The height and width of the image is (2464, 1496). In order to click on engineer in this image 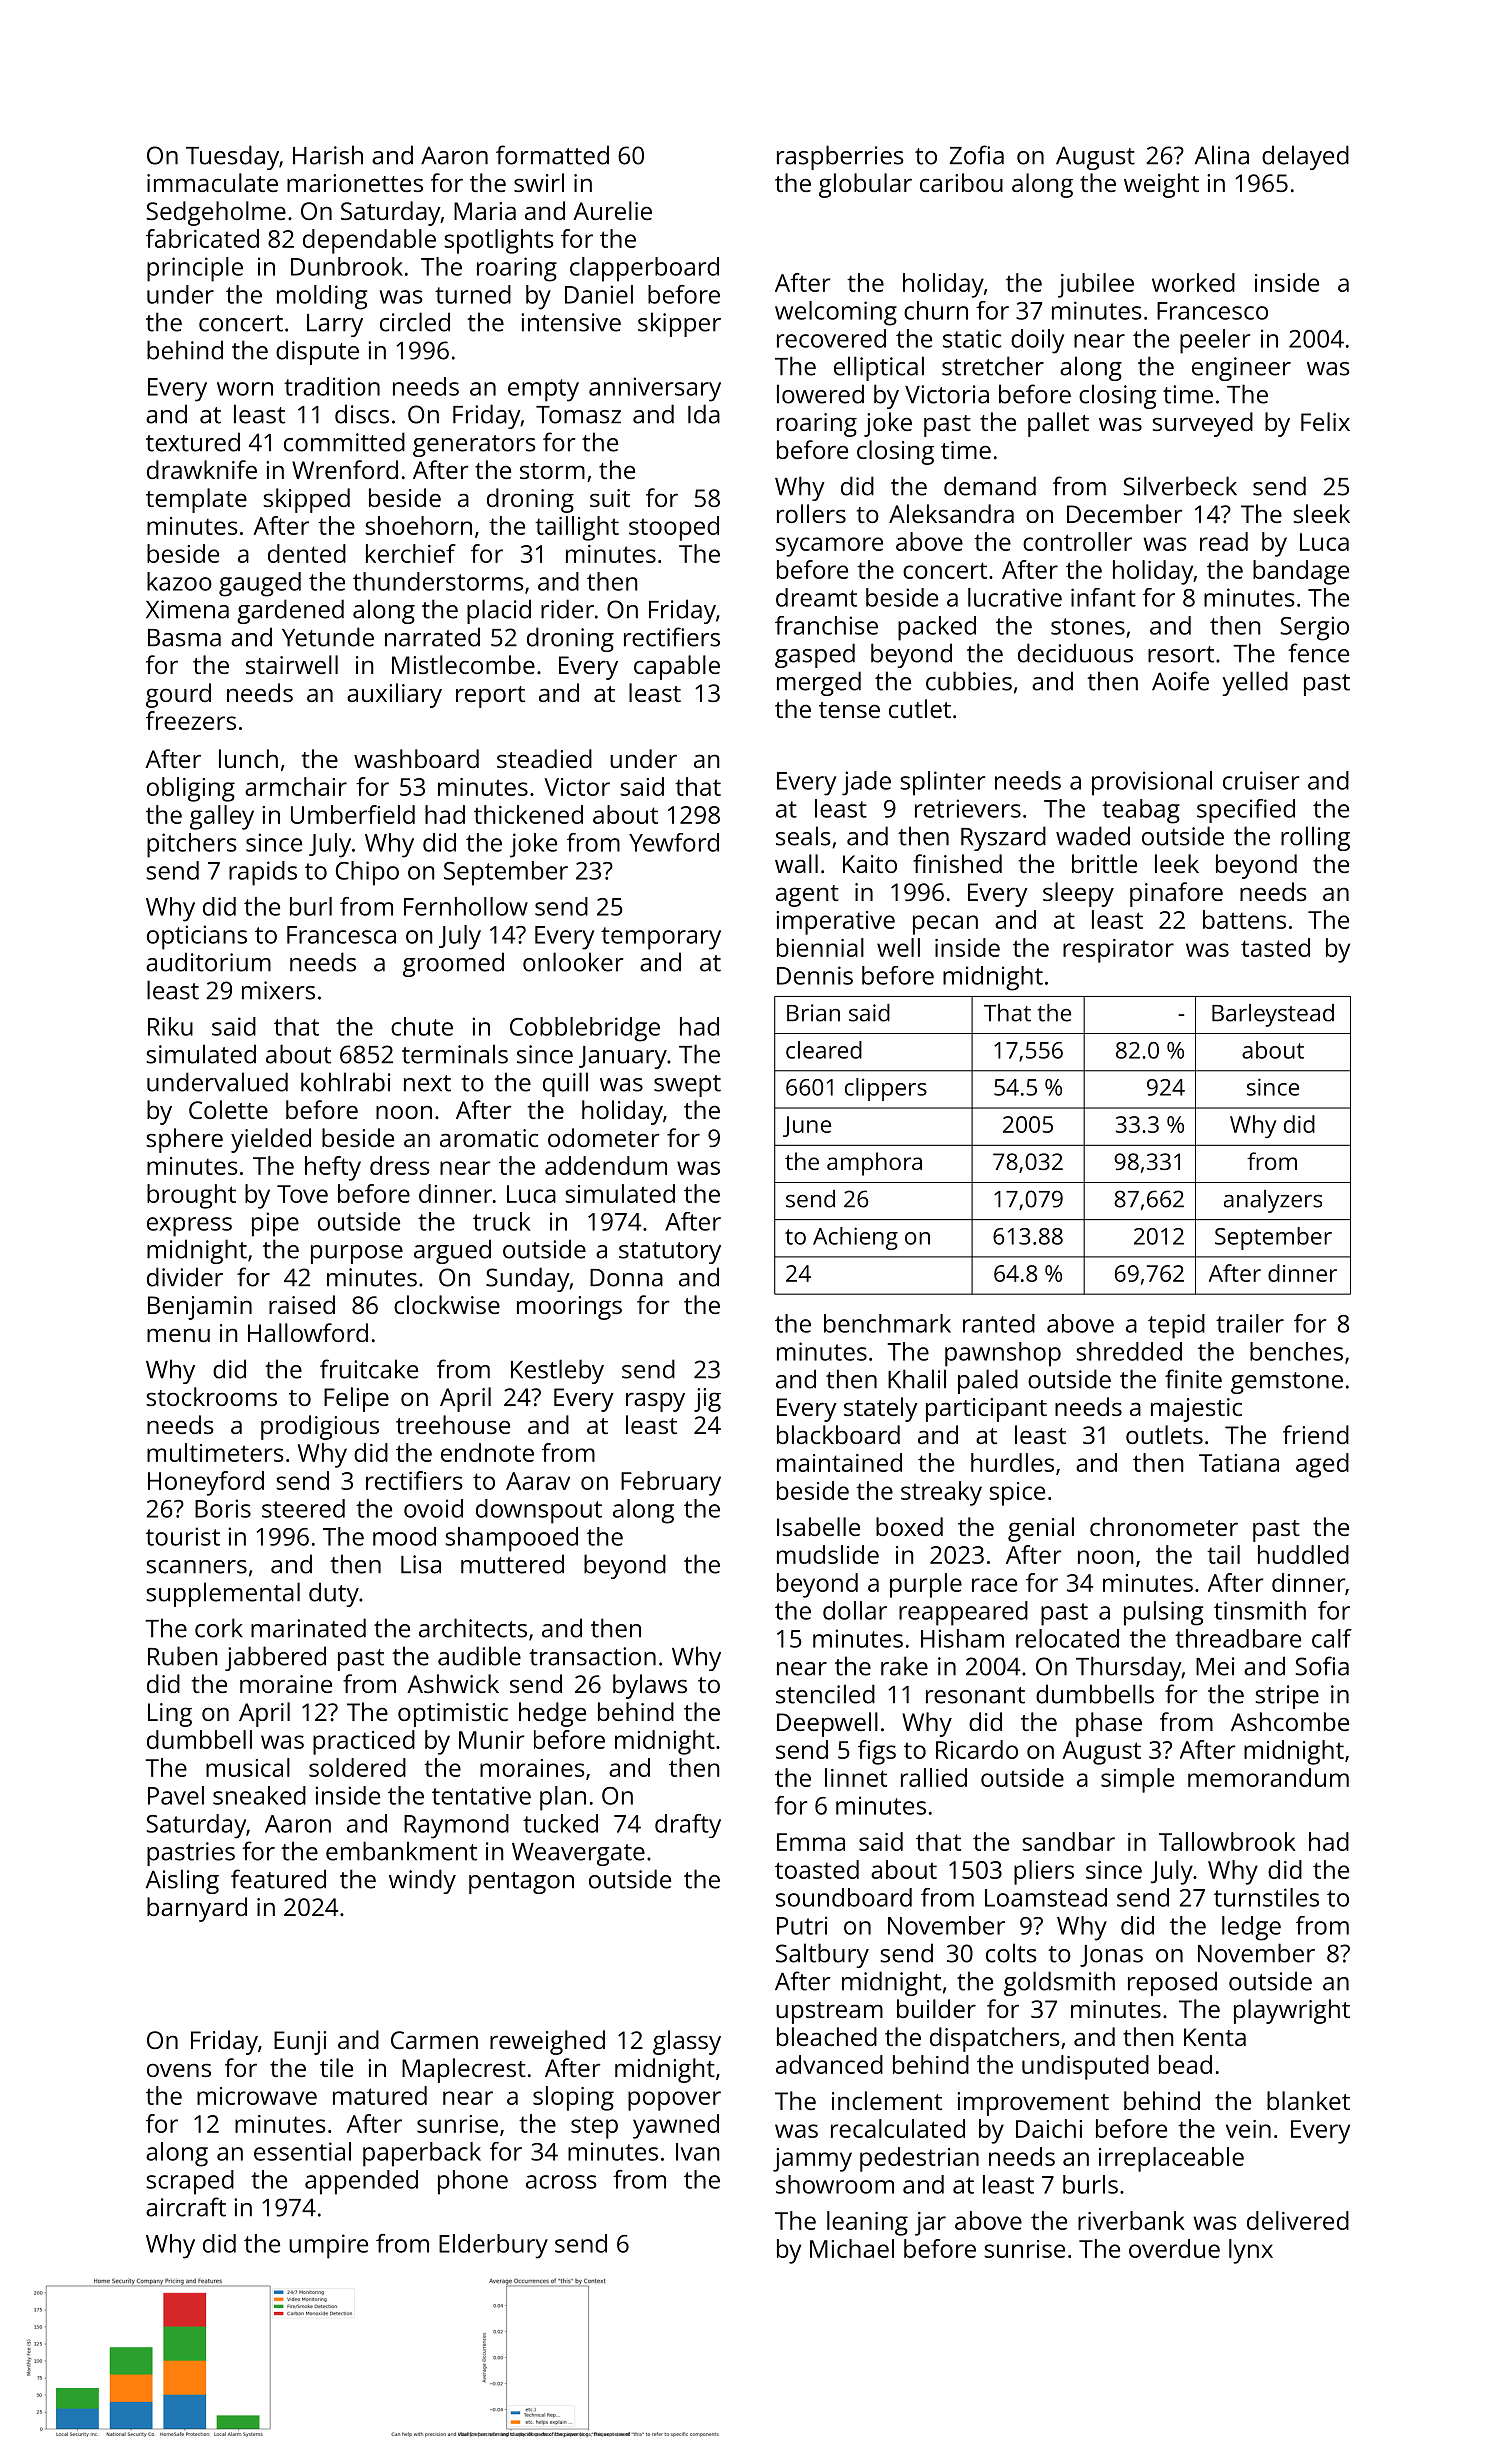, I will do `click(1241, 369)`.
